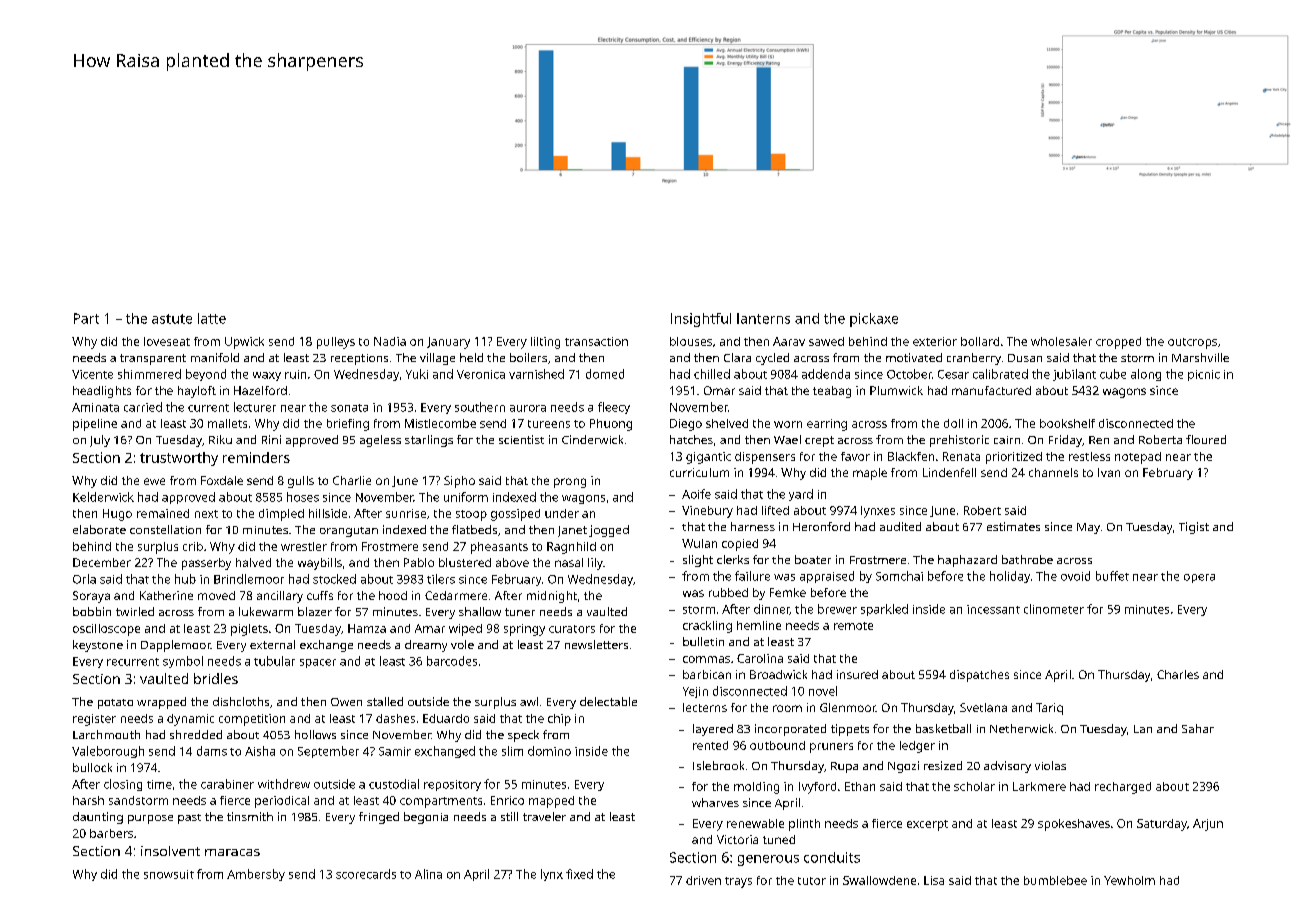  I want to click on scientist, so click(521, 439).
